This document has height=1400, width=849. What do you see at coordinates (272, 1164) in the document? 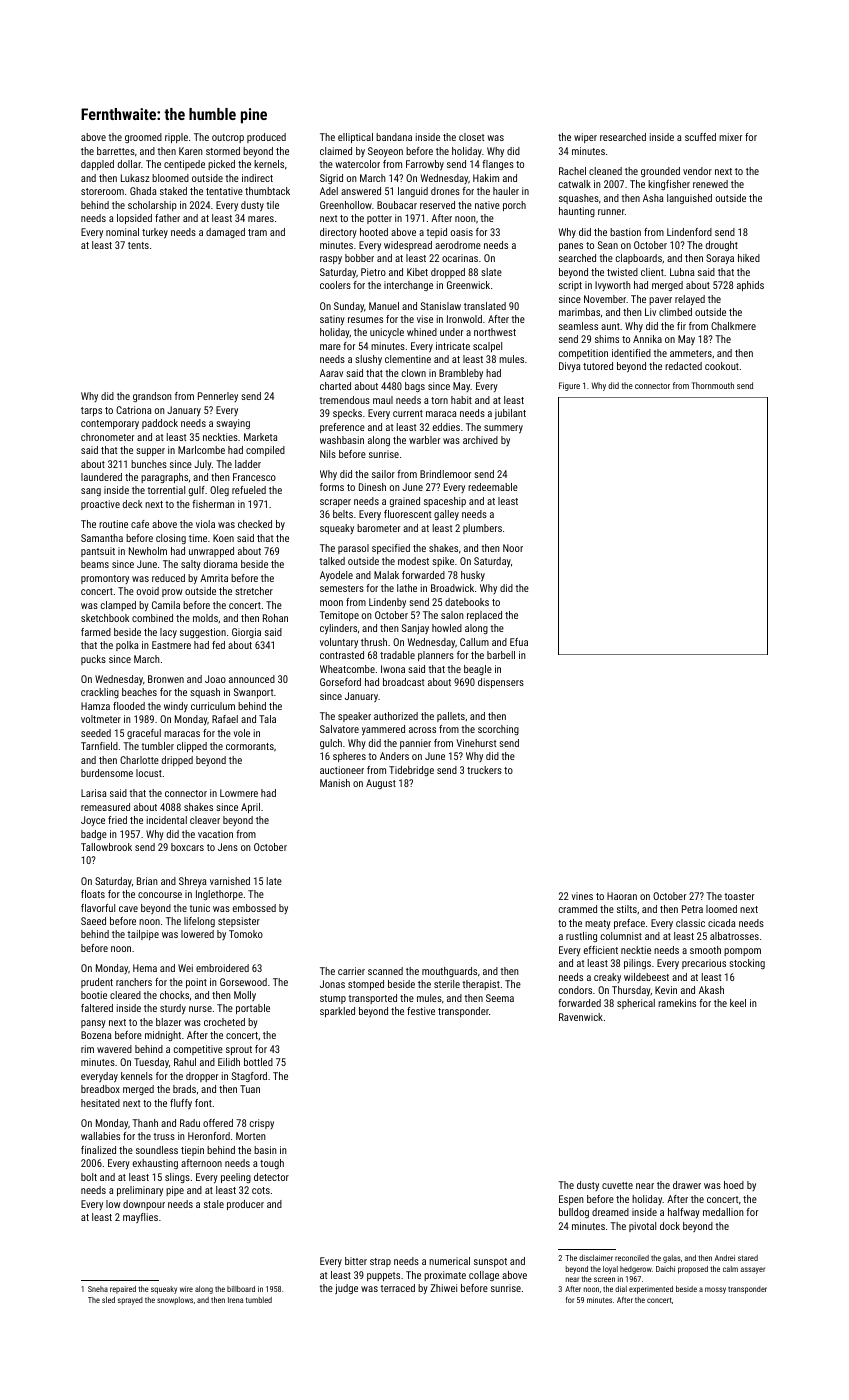
I see `tough` at bounding box center [272, 1164].
